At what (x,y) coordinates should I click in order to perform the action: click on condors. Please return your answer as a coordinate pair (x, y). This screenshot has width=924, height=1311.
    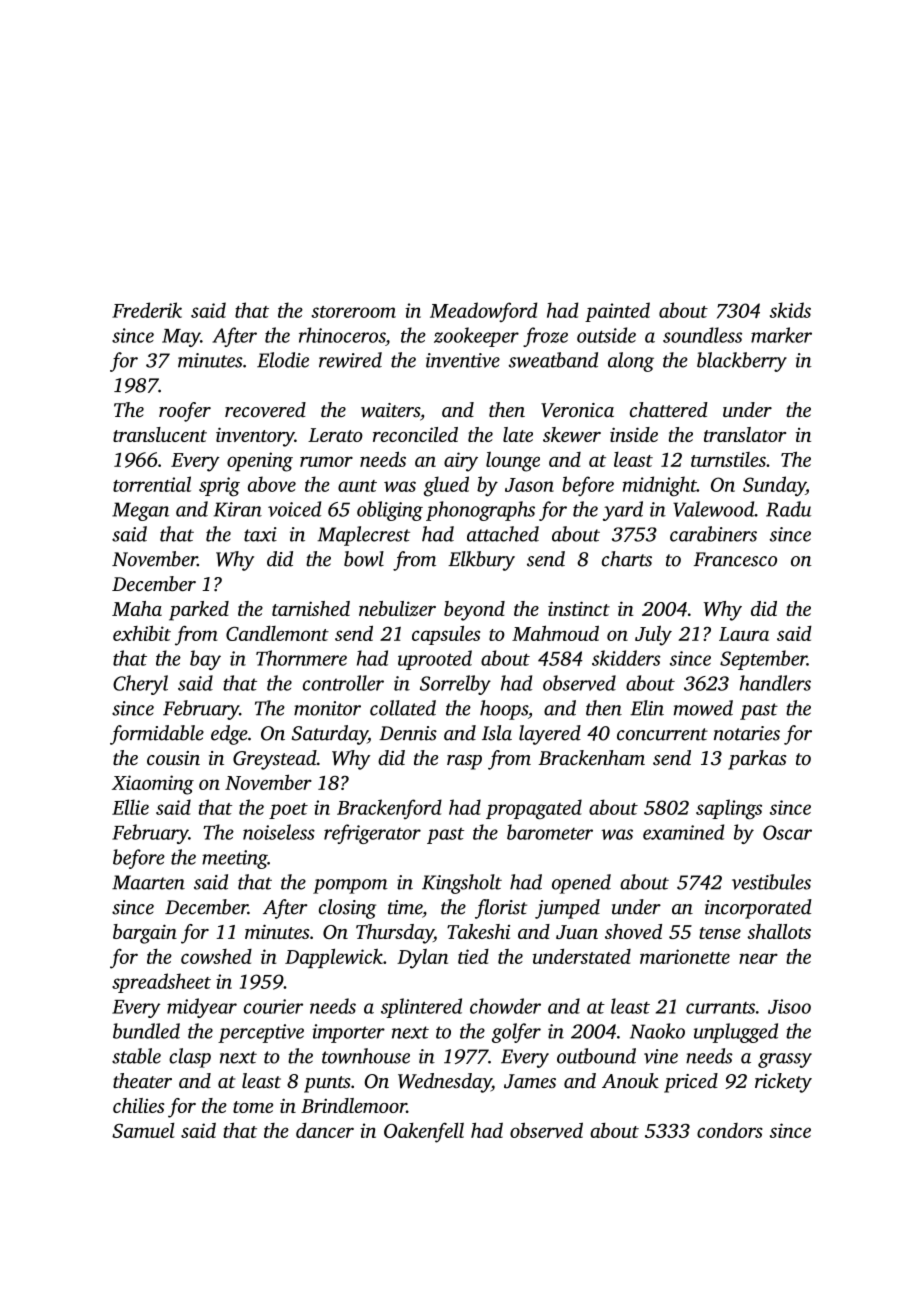
    Looking at the image, I should click on (730, 1130).
